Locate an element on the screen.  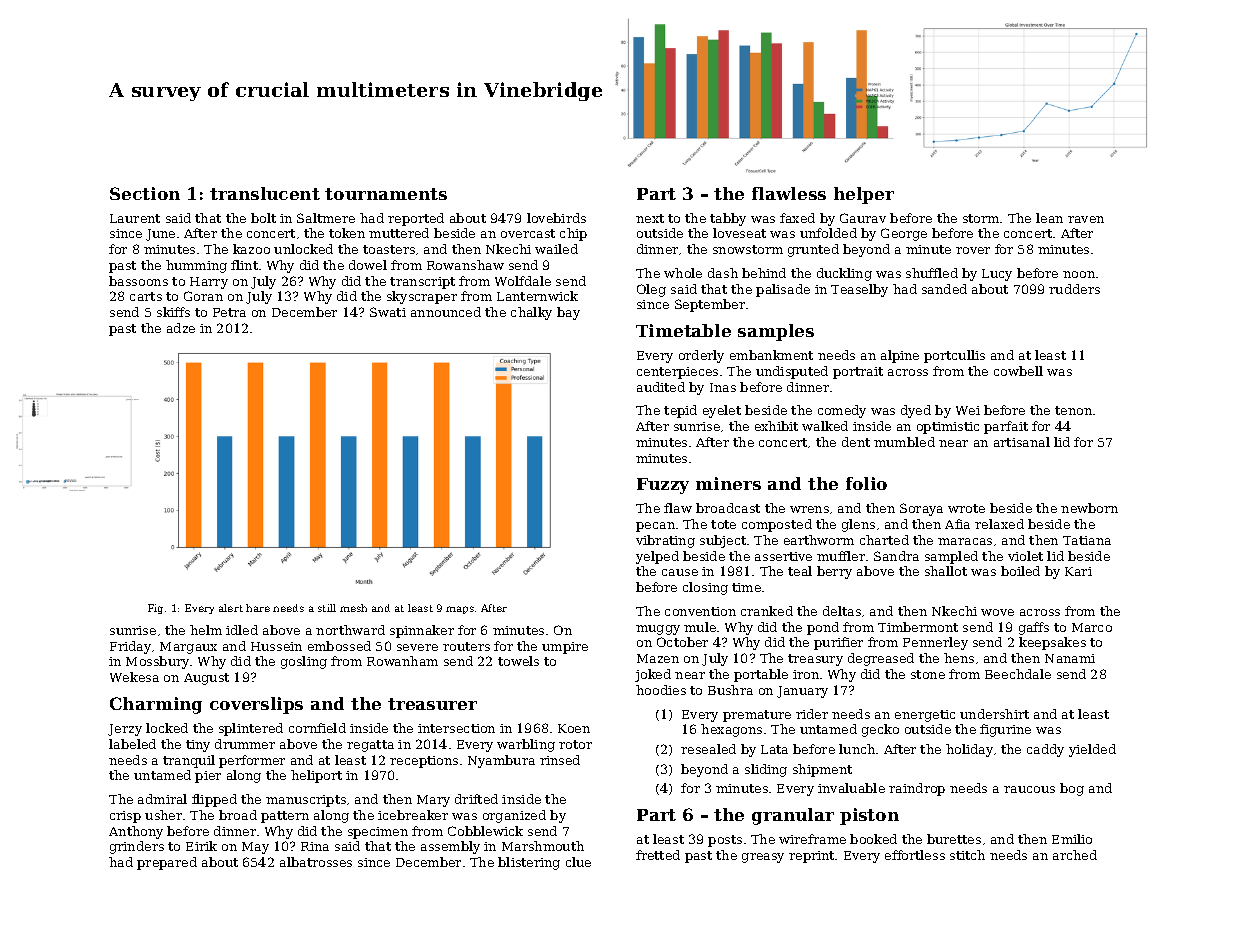
flint is located at coordinates (244, 265).
